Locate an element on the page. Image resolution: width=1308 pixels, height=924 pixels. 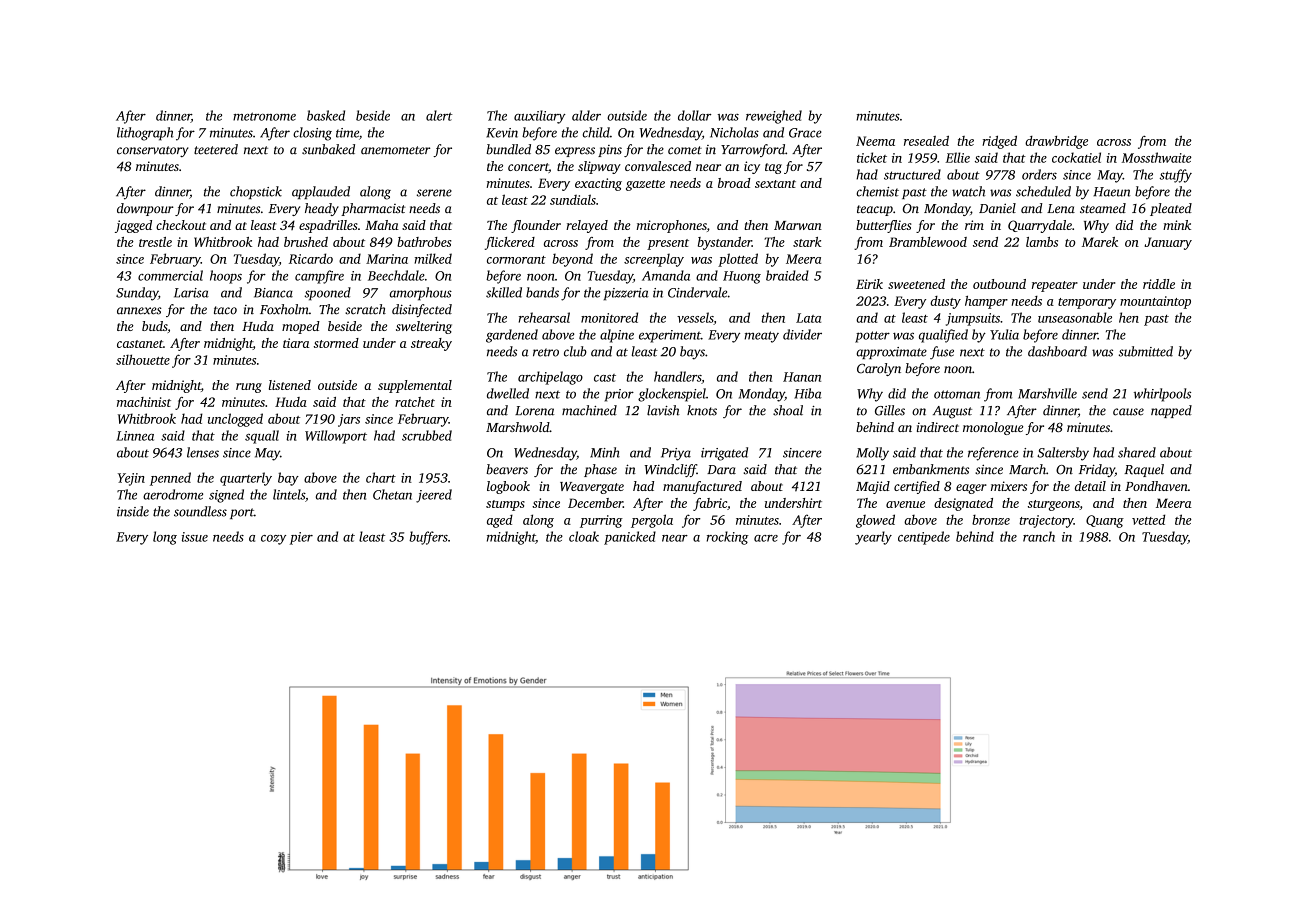
inside is located at coordinates (133, 511).
